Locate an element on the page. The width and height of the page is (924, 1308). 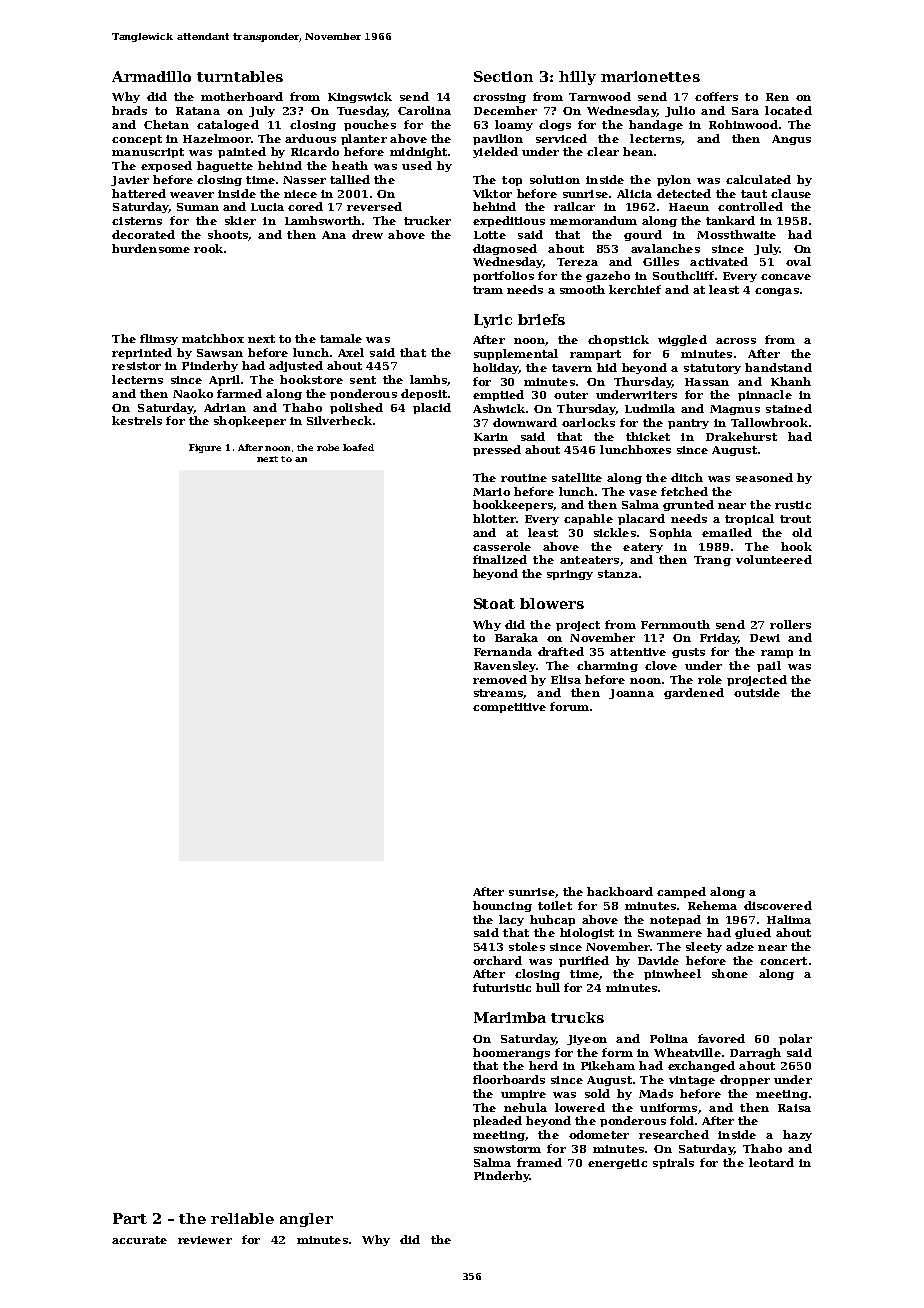
rustic is located at coordinates (793, 505).
